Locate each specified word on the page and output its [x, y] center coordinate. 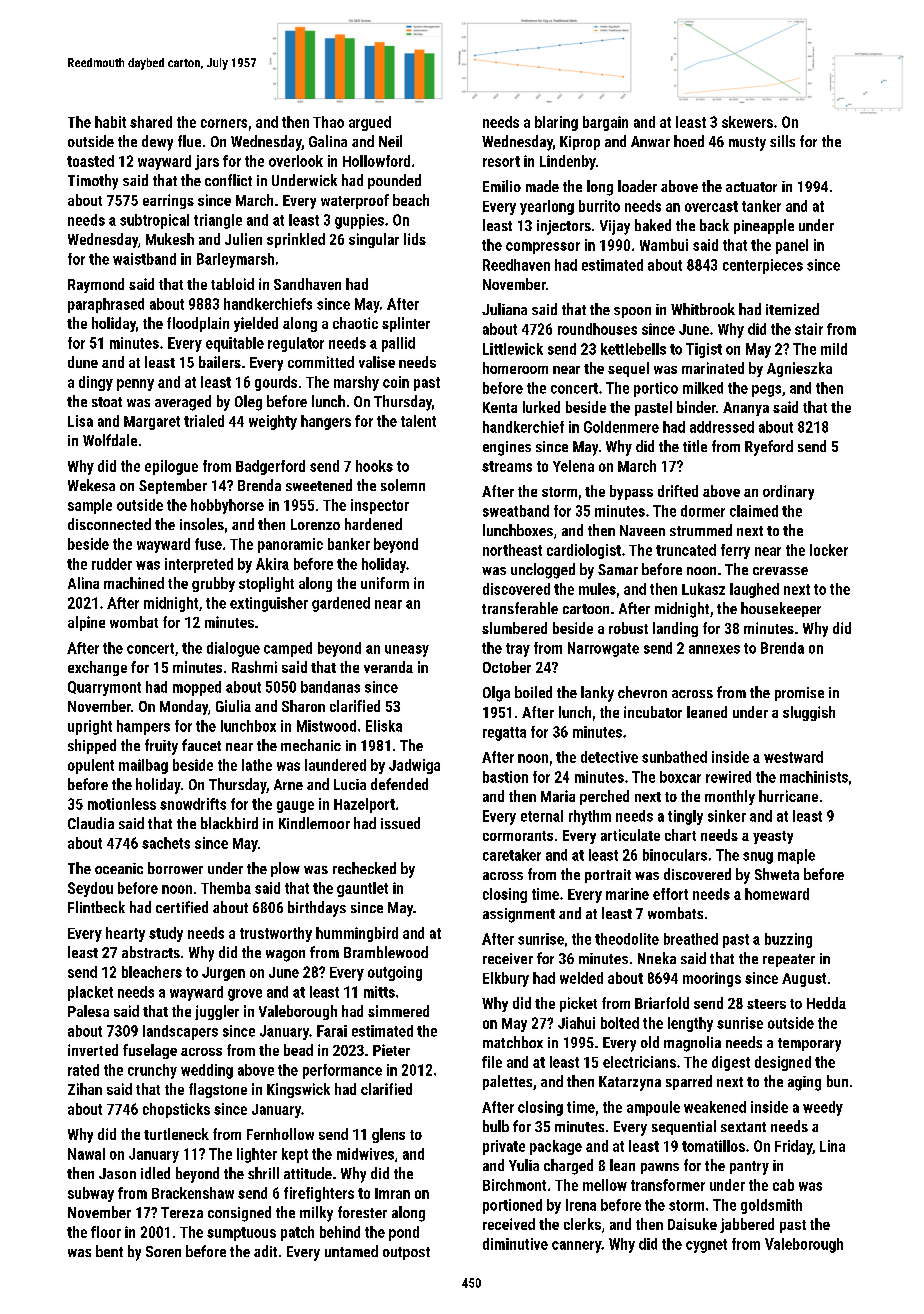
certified [182, 907]
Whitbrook [703, 309]
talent [418, 421]
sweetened [319, 485]
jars [207, 162]
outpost [406, 1253]
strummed [701, 530]
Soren [163, 1251]
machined [134, 583]
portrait [608, 876]
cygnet [706, 1246]
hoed [689, 141]
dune [83, 362]
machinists [814, 777]
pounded [394, 181]
